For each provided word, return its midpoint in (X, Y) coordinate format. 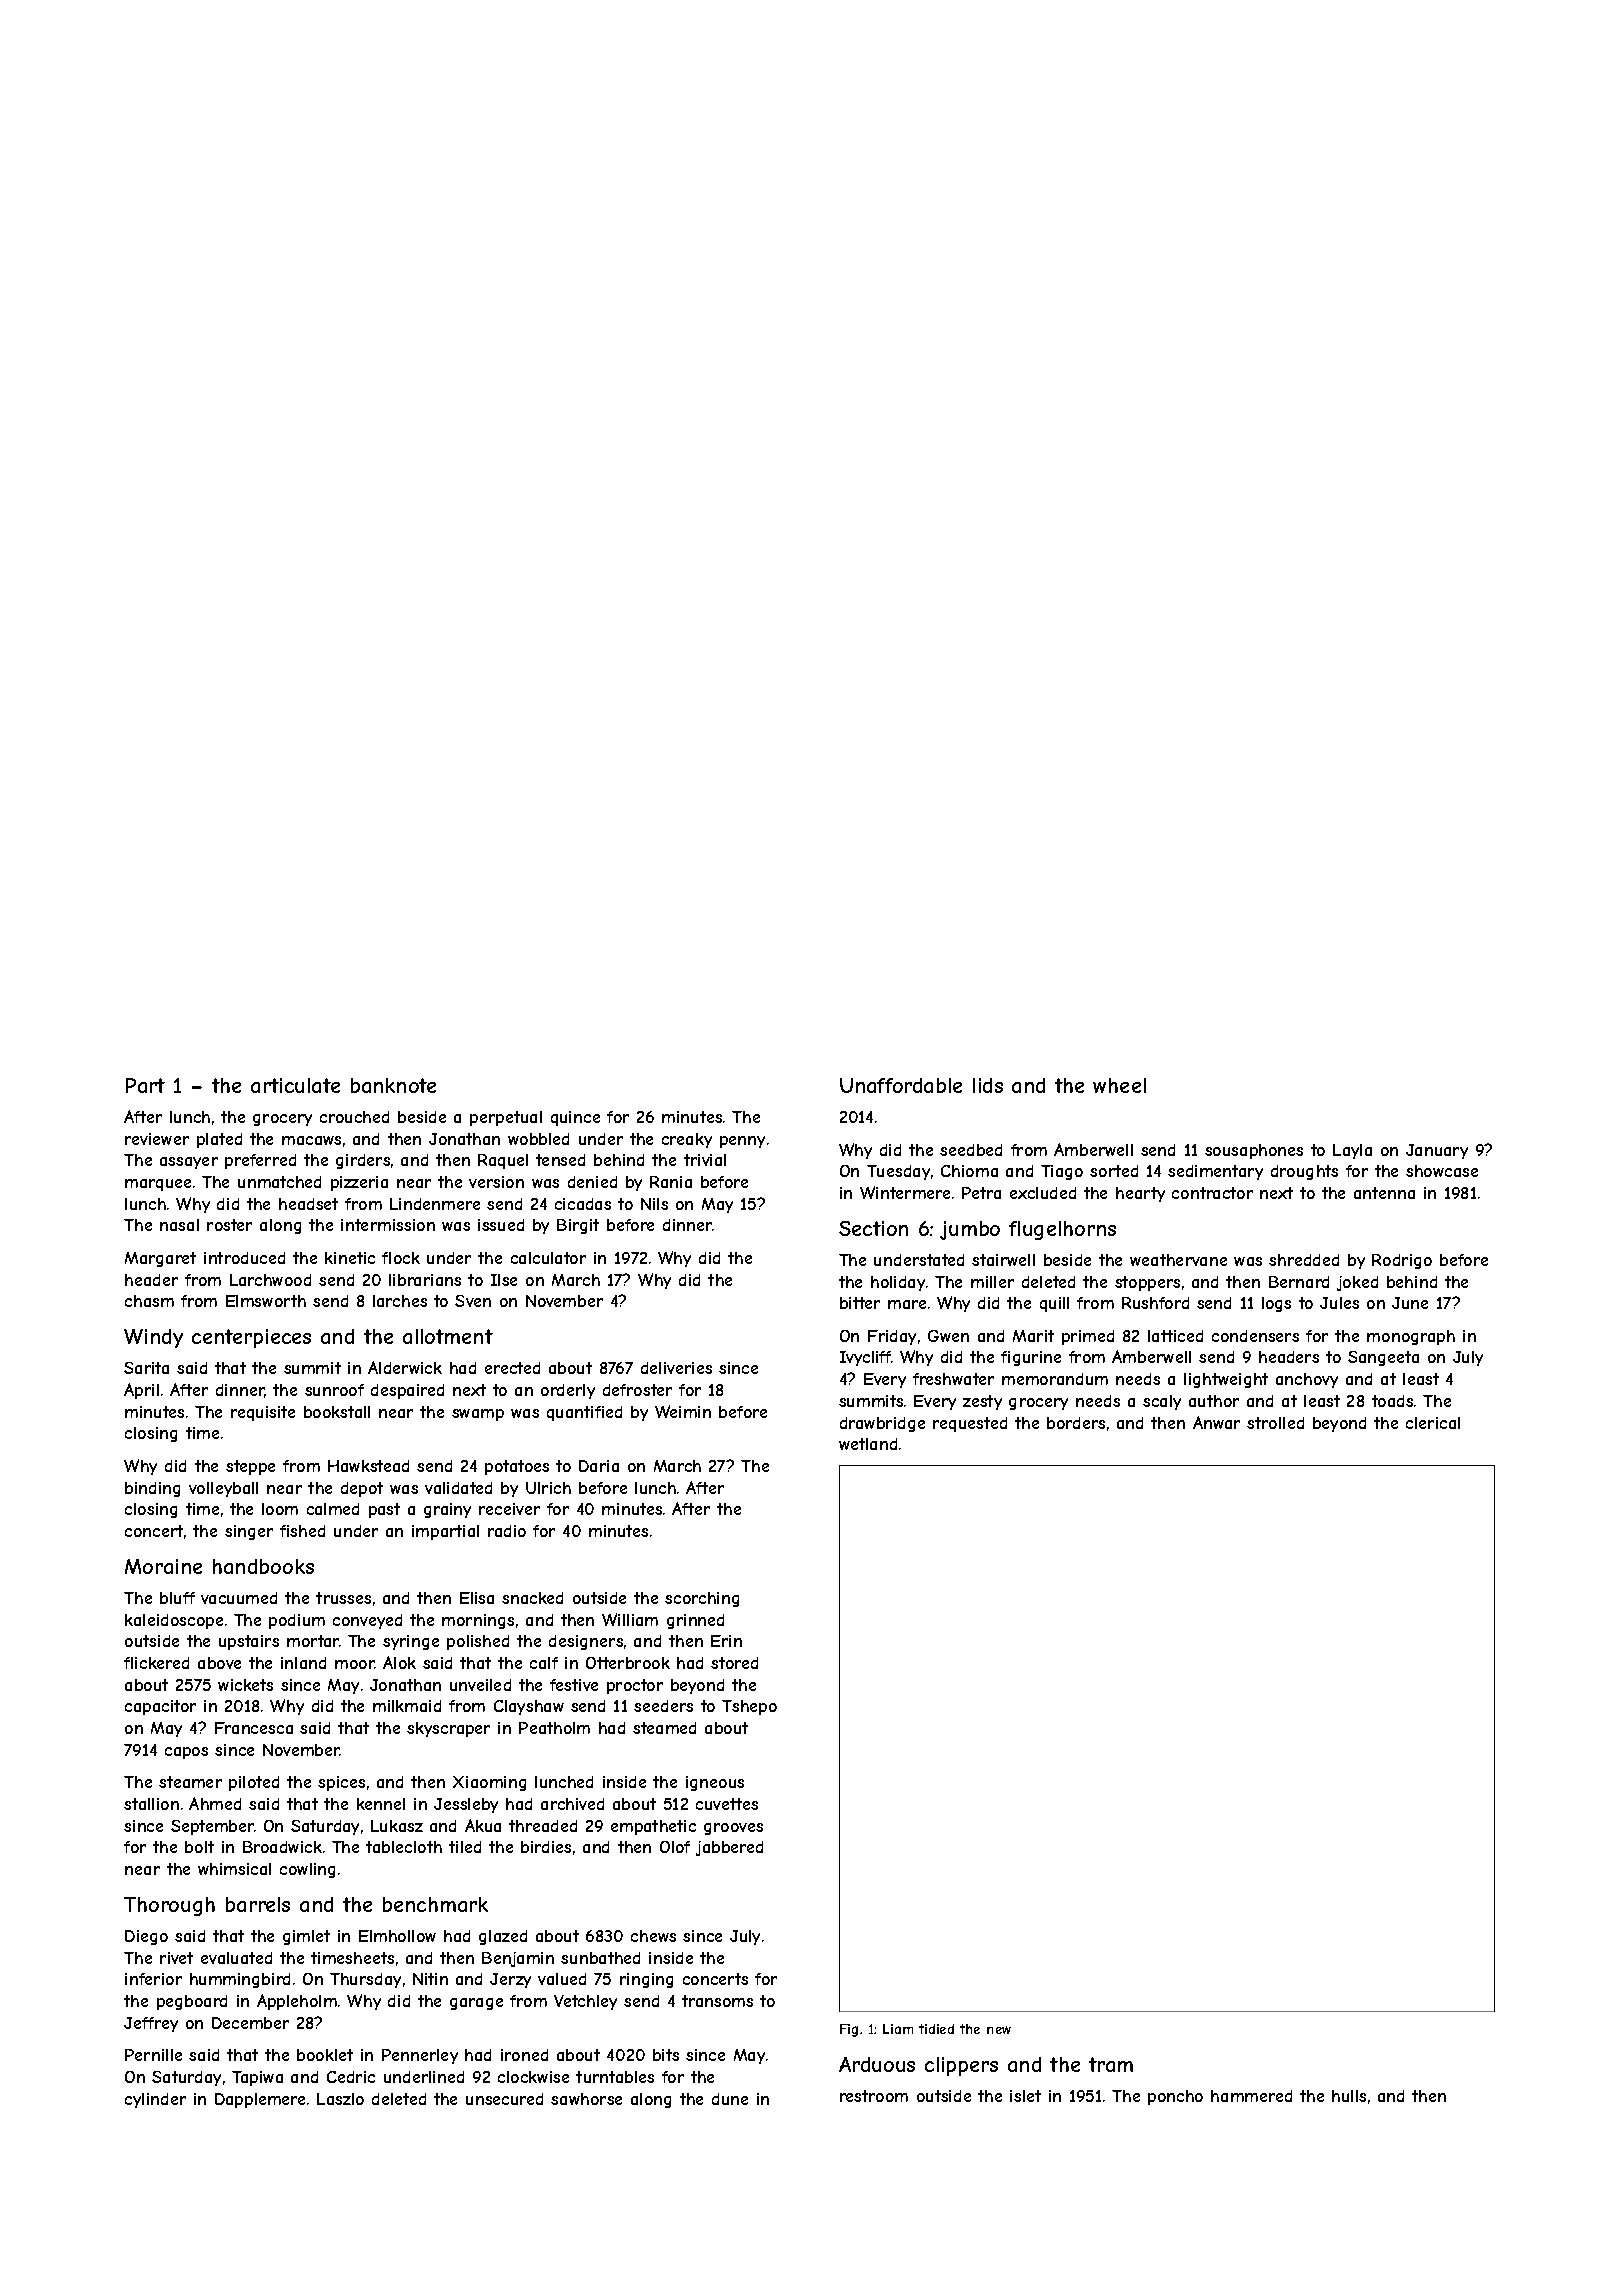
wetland (868, 1444)
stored (734, 1663)
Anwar (1216, 1422)
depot (362, 1489)
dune (730, 2099)
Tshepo (749, 1707)
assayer (189, 1163)
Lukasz (397, 1826)
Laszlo (340, 2099)
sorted (1114, 1171)
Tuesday (898, 1172)
